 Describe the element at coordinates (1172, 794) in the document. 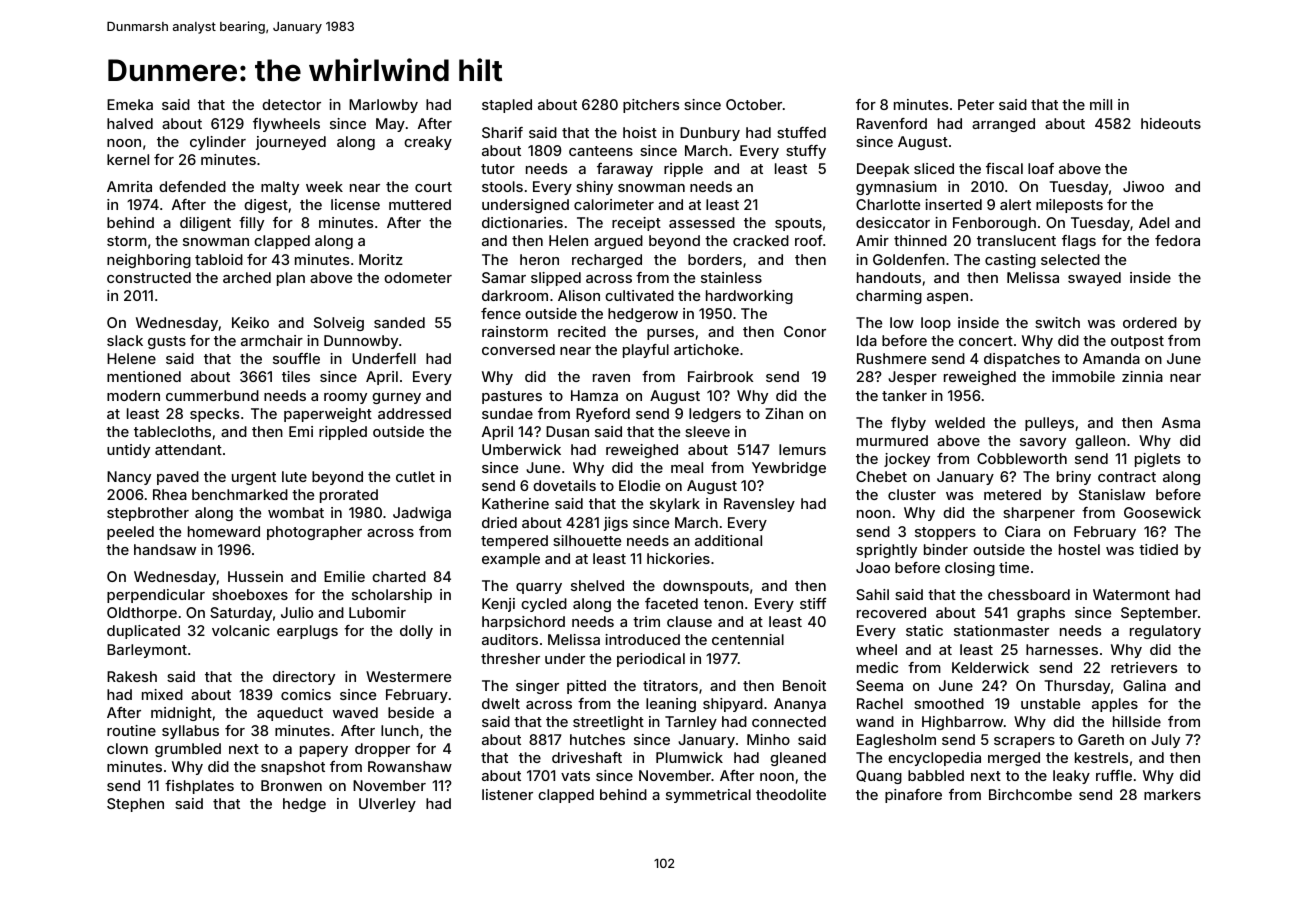

I see `markers` at that location.
